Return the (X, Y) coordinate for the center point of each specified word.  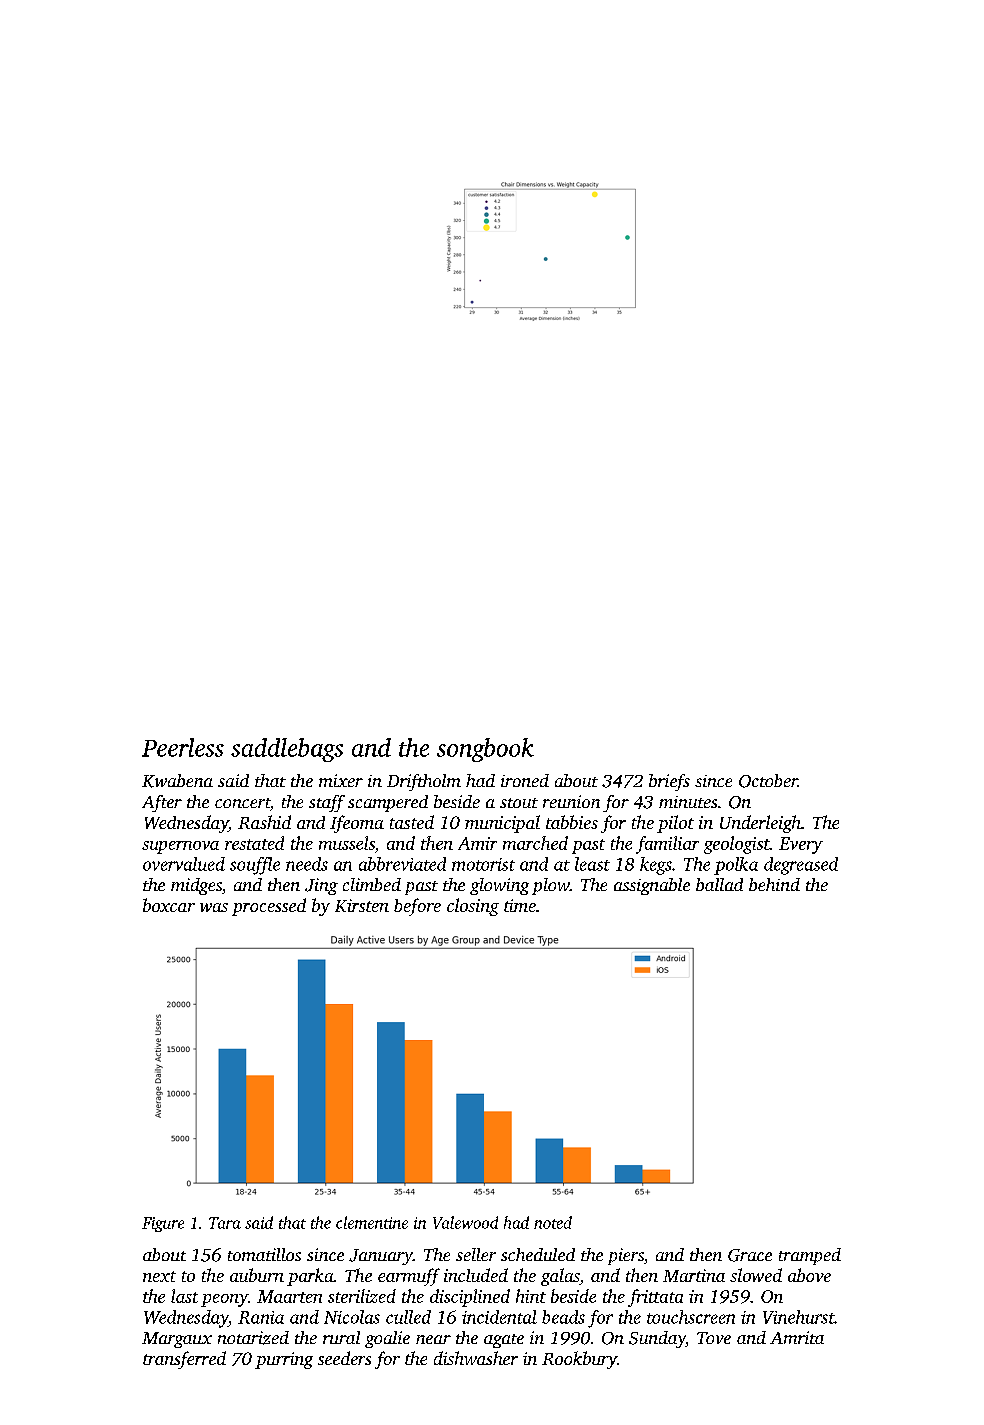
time (520, 905)
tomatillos (264, 1254)
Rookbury (579, 1360)
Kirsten (362, 905)
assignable (652, 886)
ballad (719, 884)
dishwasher (476, 1358)
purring (284, 1360)
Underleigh (760, 824)
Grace (750, 1255)
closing (473, 907)
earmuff (409, 1277)
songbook (485, 750)
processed (269, 907)
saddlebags (287, 750)
